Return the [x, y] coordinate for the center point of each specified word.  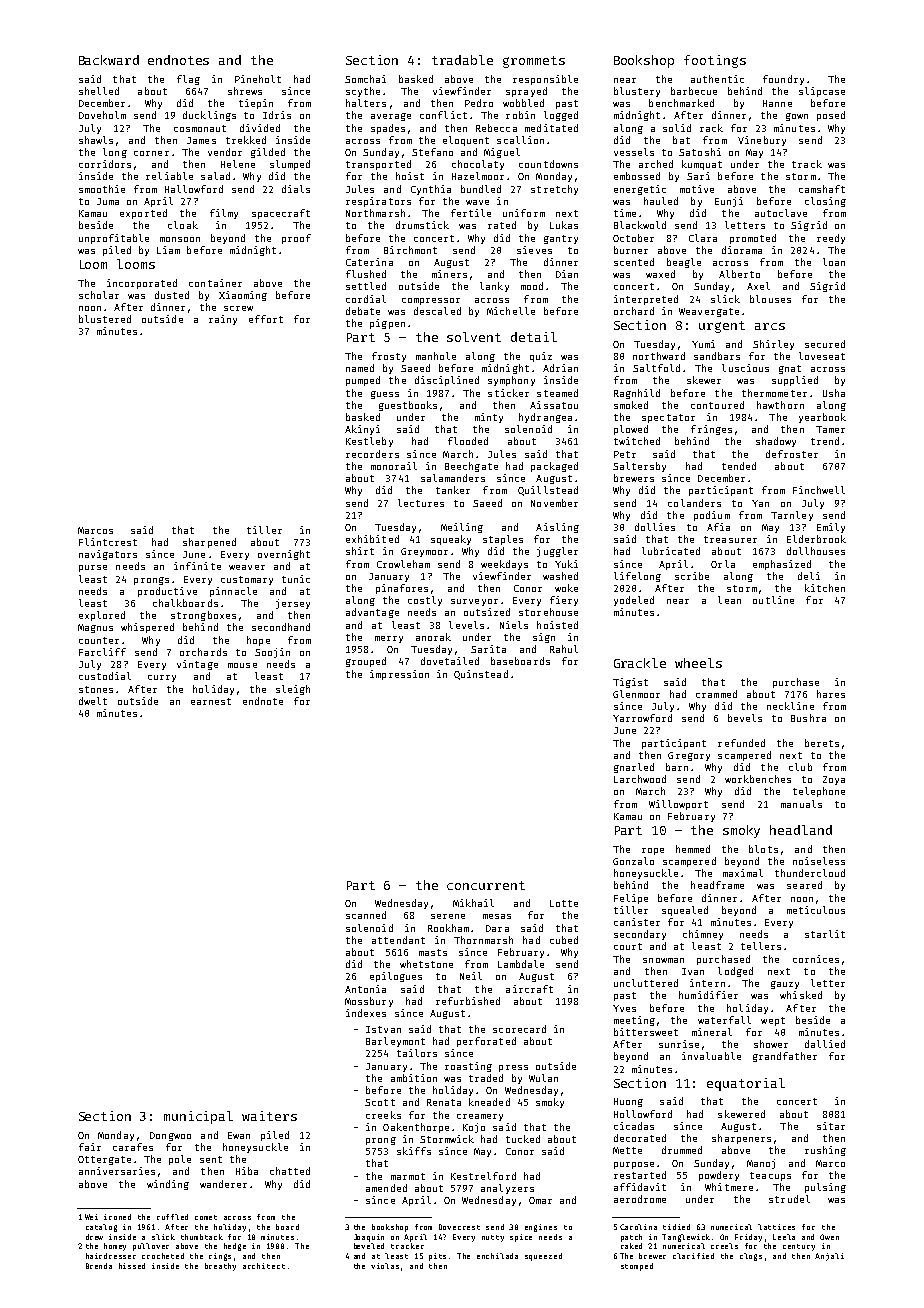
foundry [783, 80]
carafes [133, 1147]
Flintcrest [108, 542]
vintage [197, 665]
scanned [366, 915]
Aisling [557, 528]
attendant [398, 940]
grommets [534, 62]
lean [729, 600]
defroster [792, 454]
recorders [372, 454]
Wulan [543, 1078]
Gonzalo [633, 861]
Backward [109, 60]
